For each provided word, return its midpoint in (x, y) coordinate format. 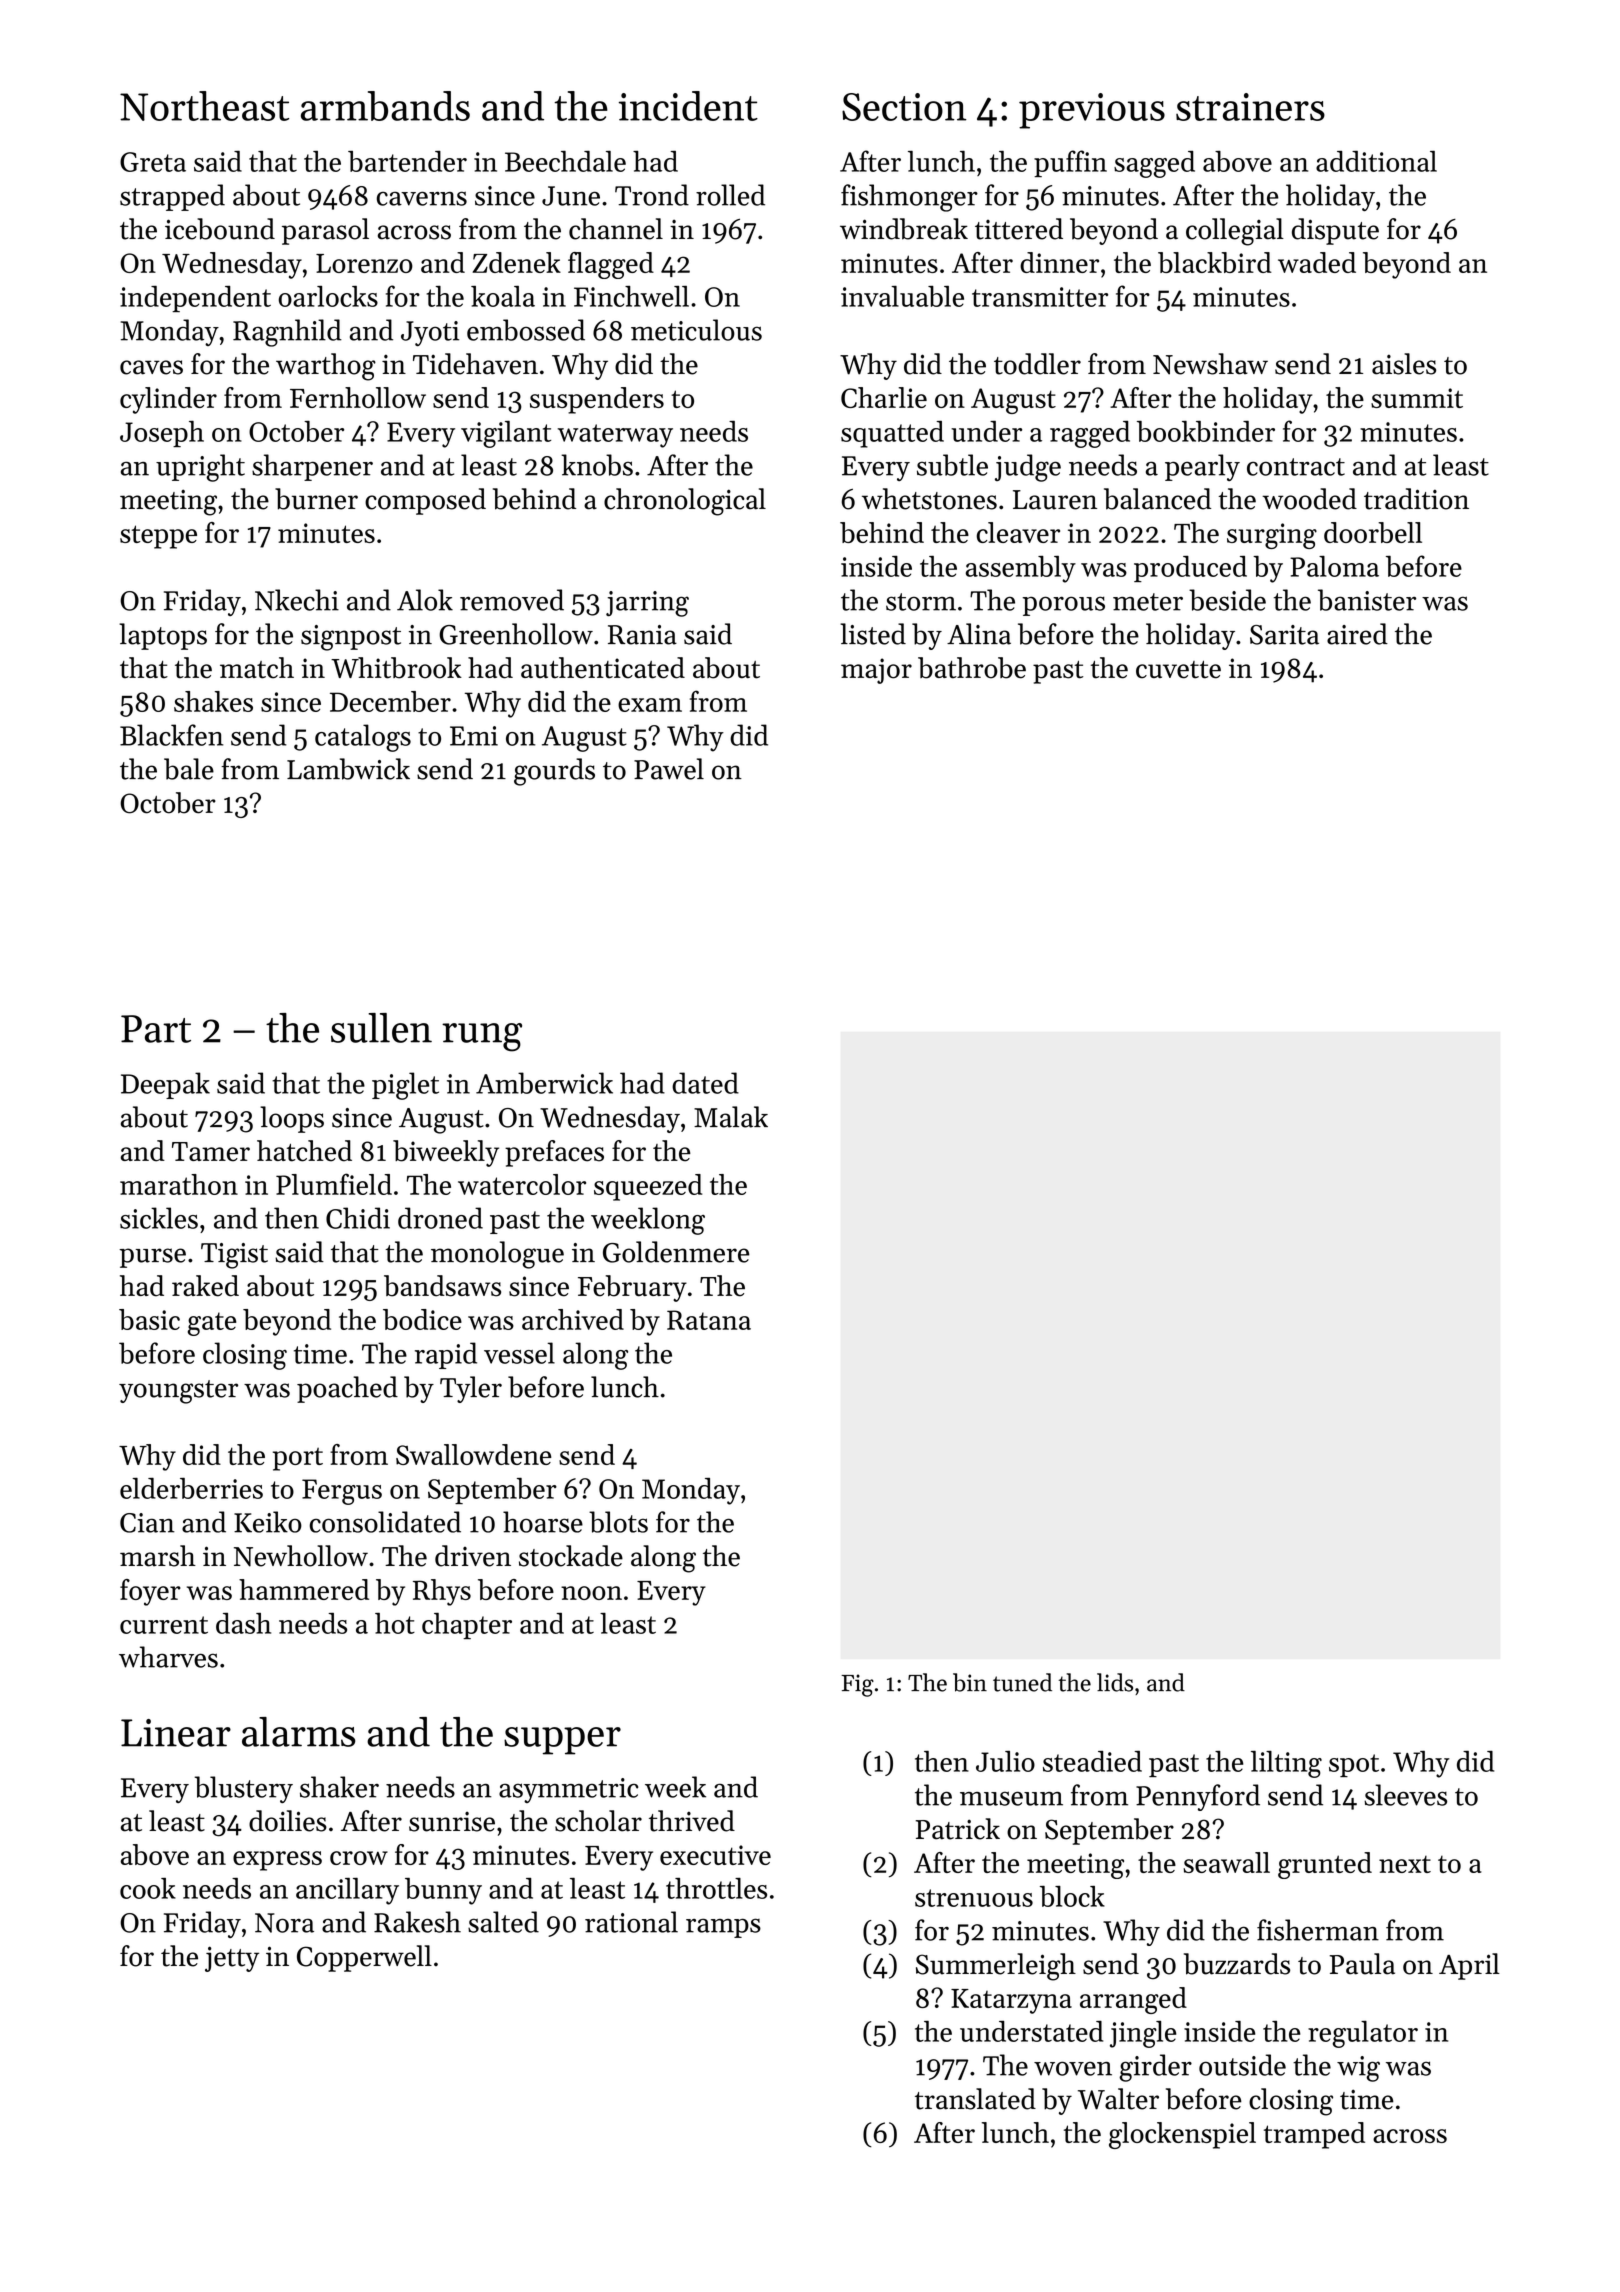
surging (1272, 536)
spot (1354, 1765)
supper (562, 1741)
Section (904, 107)
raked (205, 1286)
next (1405, 1864)
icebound (220, 229)
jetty (232, 1959)
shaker (339, 1787)
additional (1376, 161)
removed (512, 600)
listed (873, 634)
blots (618, 1522)
